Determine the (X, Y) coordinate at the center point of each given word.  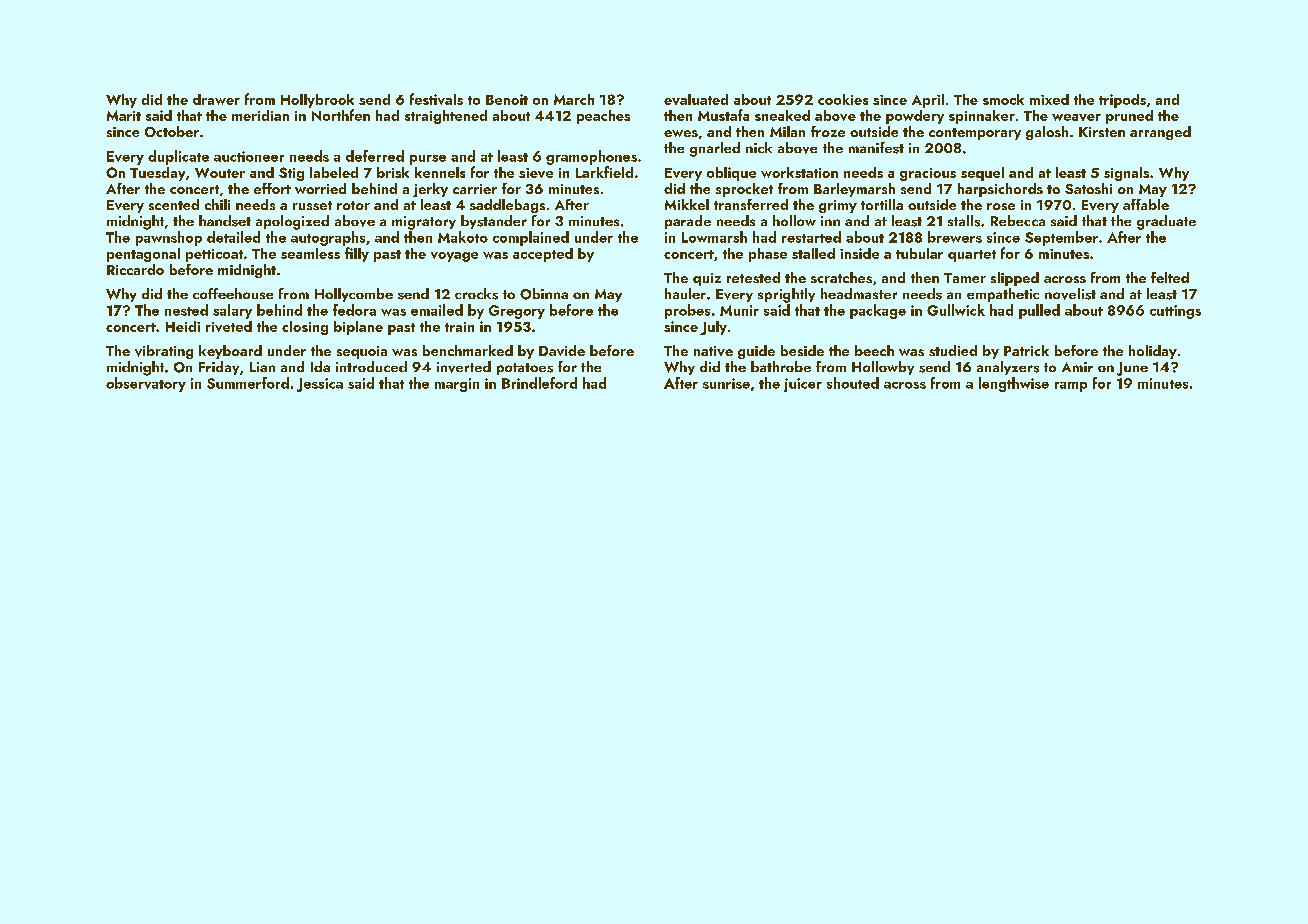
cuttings (1175, 312)
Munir (739, 310)
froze (828, 131)
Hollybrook (317, 101)
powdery (915, 117)
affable (1146, 204)
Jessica (320, 385)
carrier (475, 189)
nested (186, 310)
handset (225, 221)
